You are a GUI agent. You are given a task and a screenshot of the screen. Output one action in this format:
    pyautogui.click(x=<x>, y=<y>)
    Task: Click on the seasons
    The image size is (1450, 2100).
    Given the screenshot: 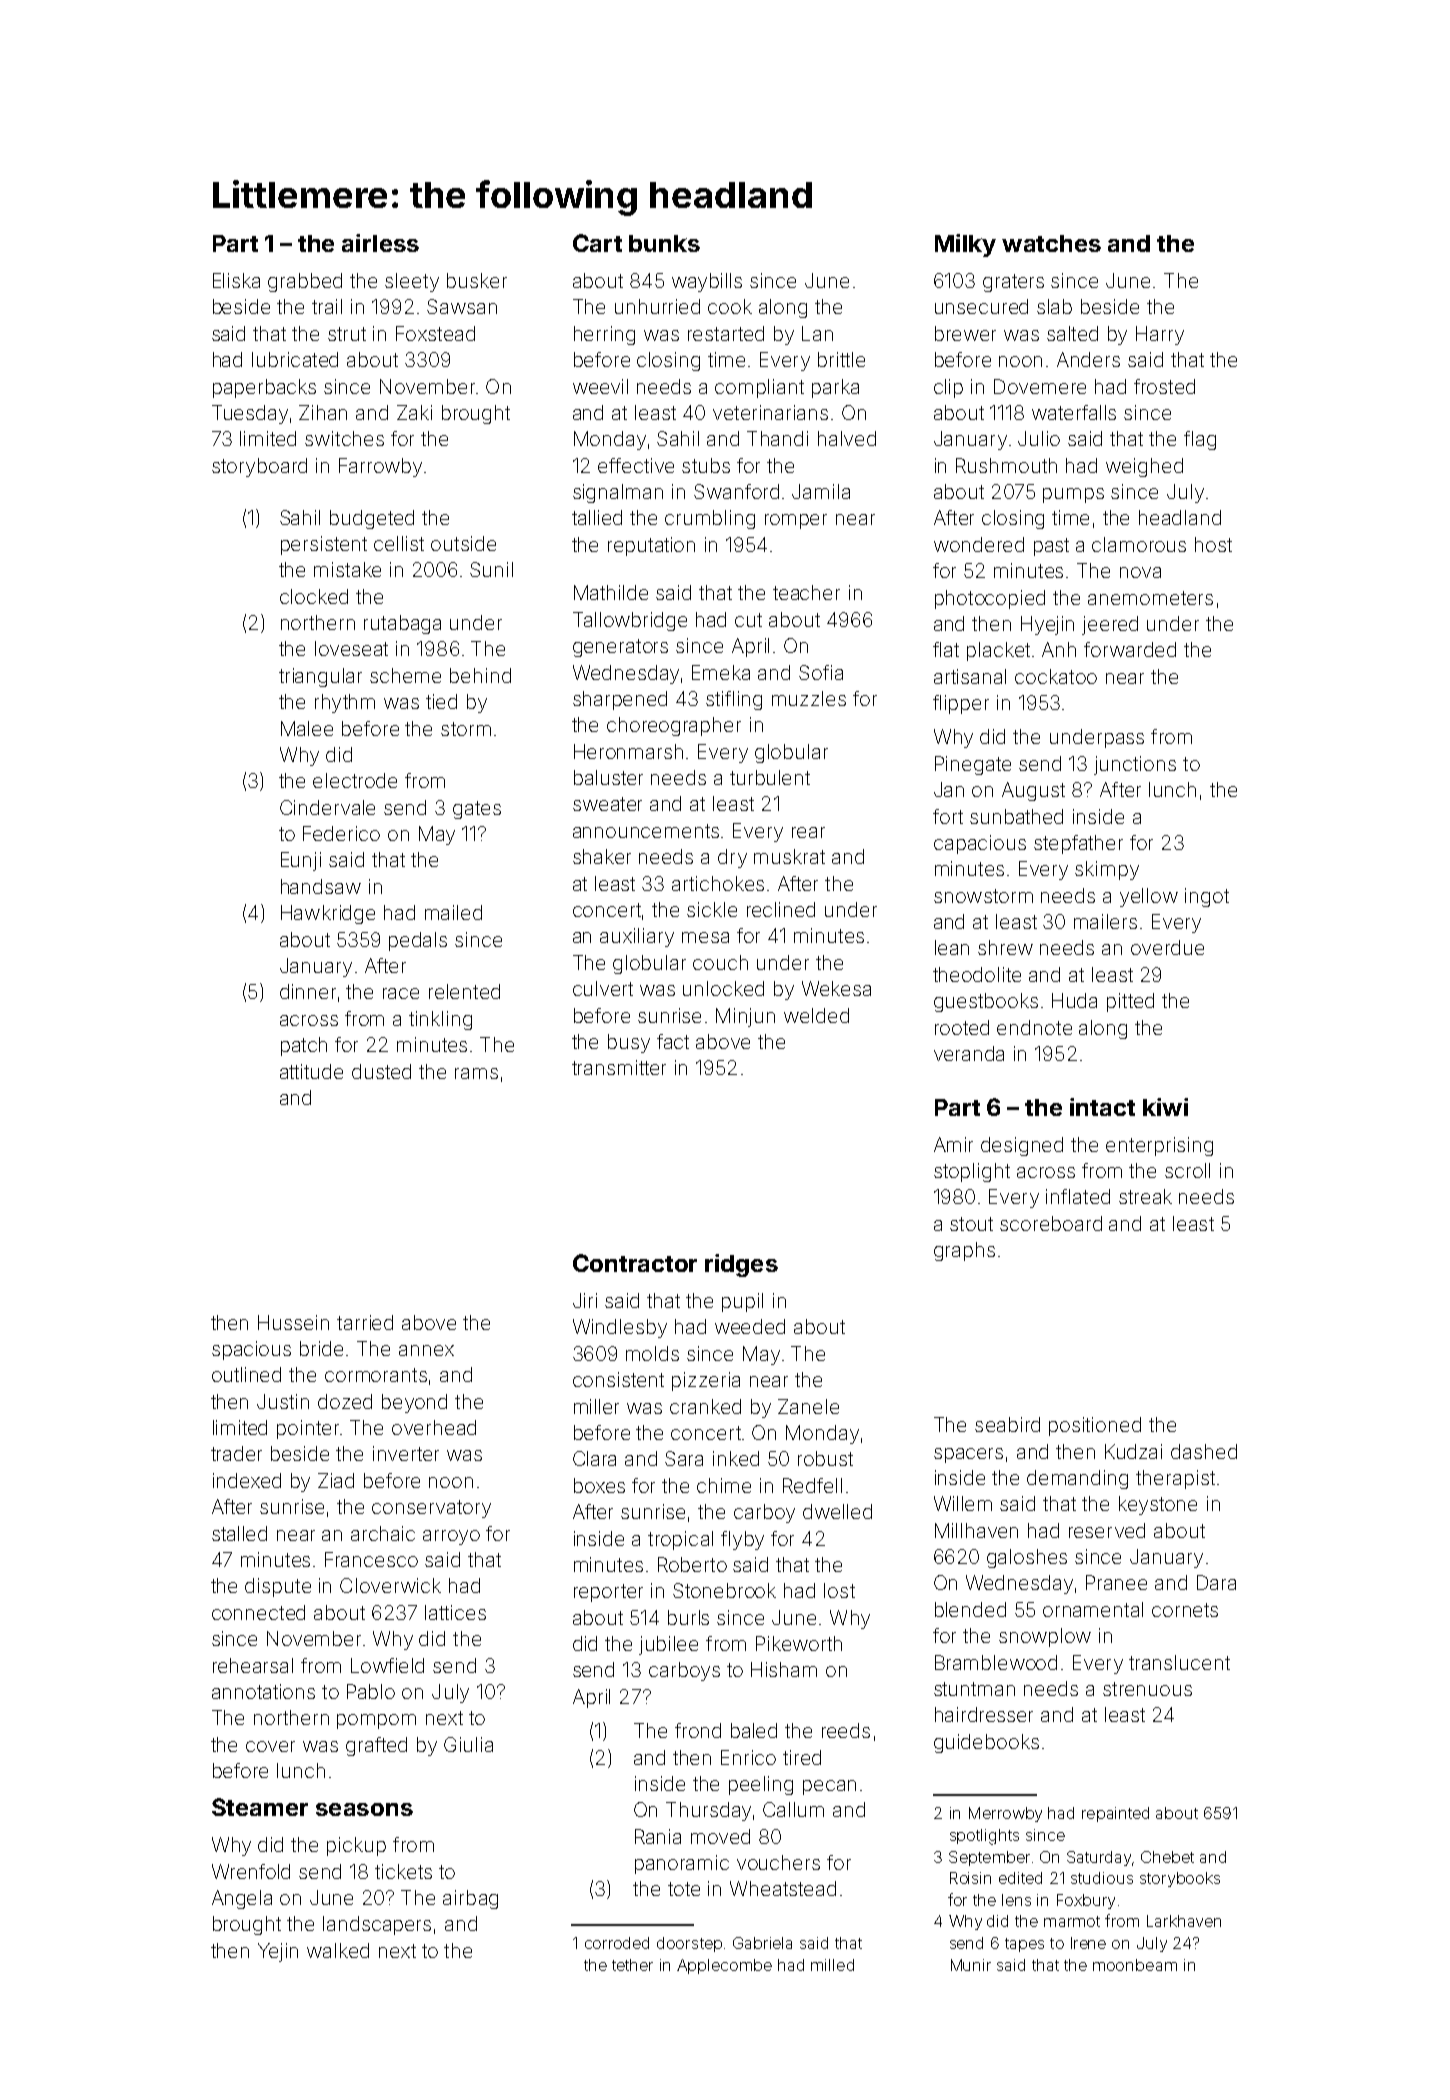 What is the action you would take?
    pyautogui.click(x=364, y=1809)
